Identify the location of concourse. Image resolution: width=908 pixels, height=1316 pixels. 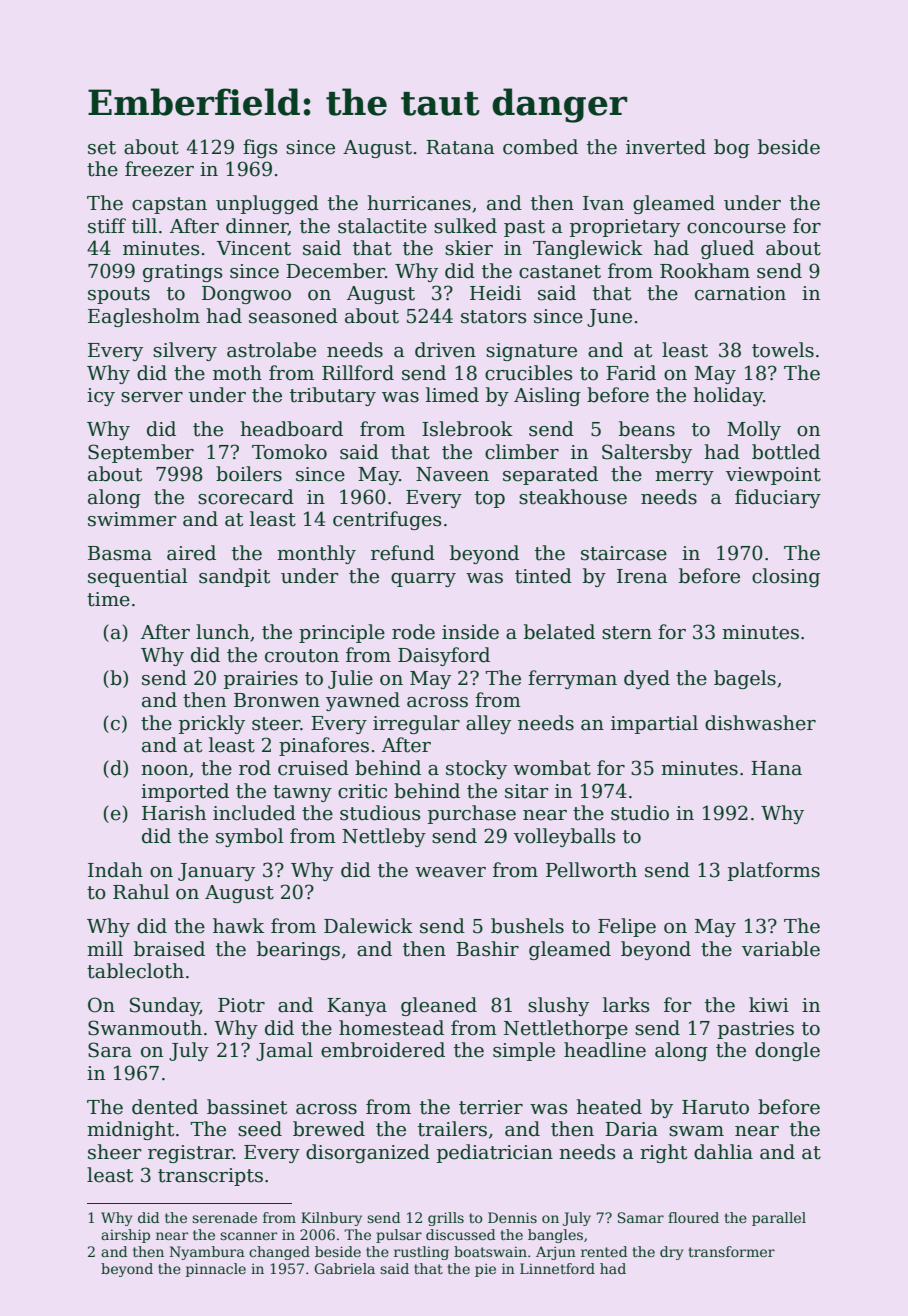
(736, 228).
